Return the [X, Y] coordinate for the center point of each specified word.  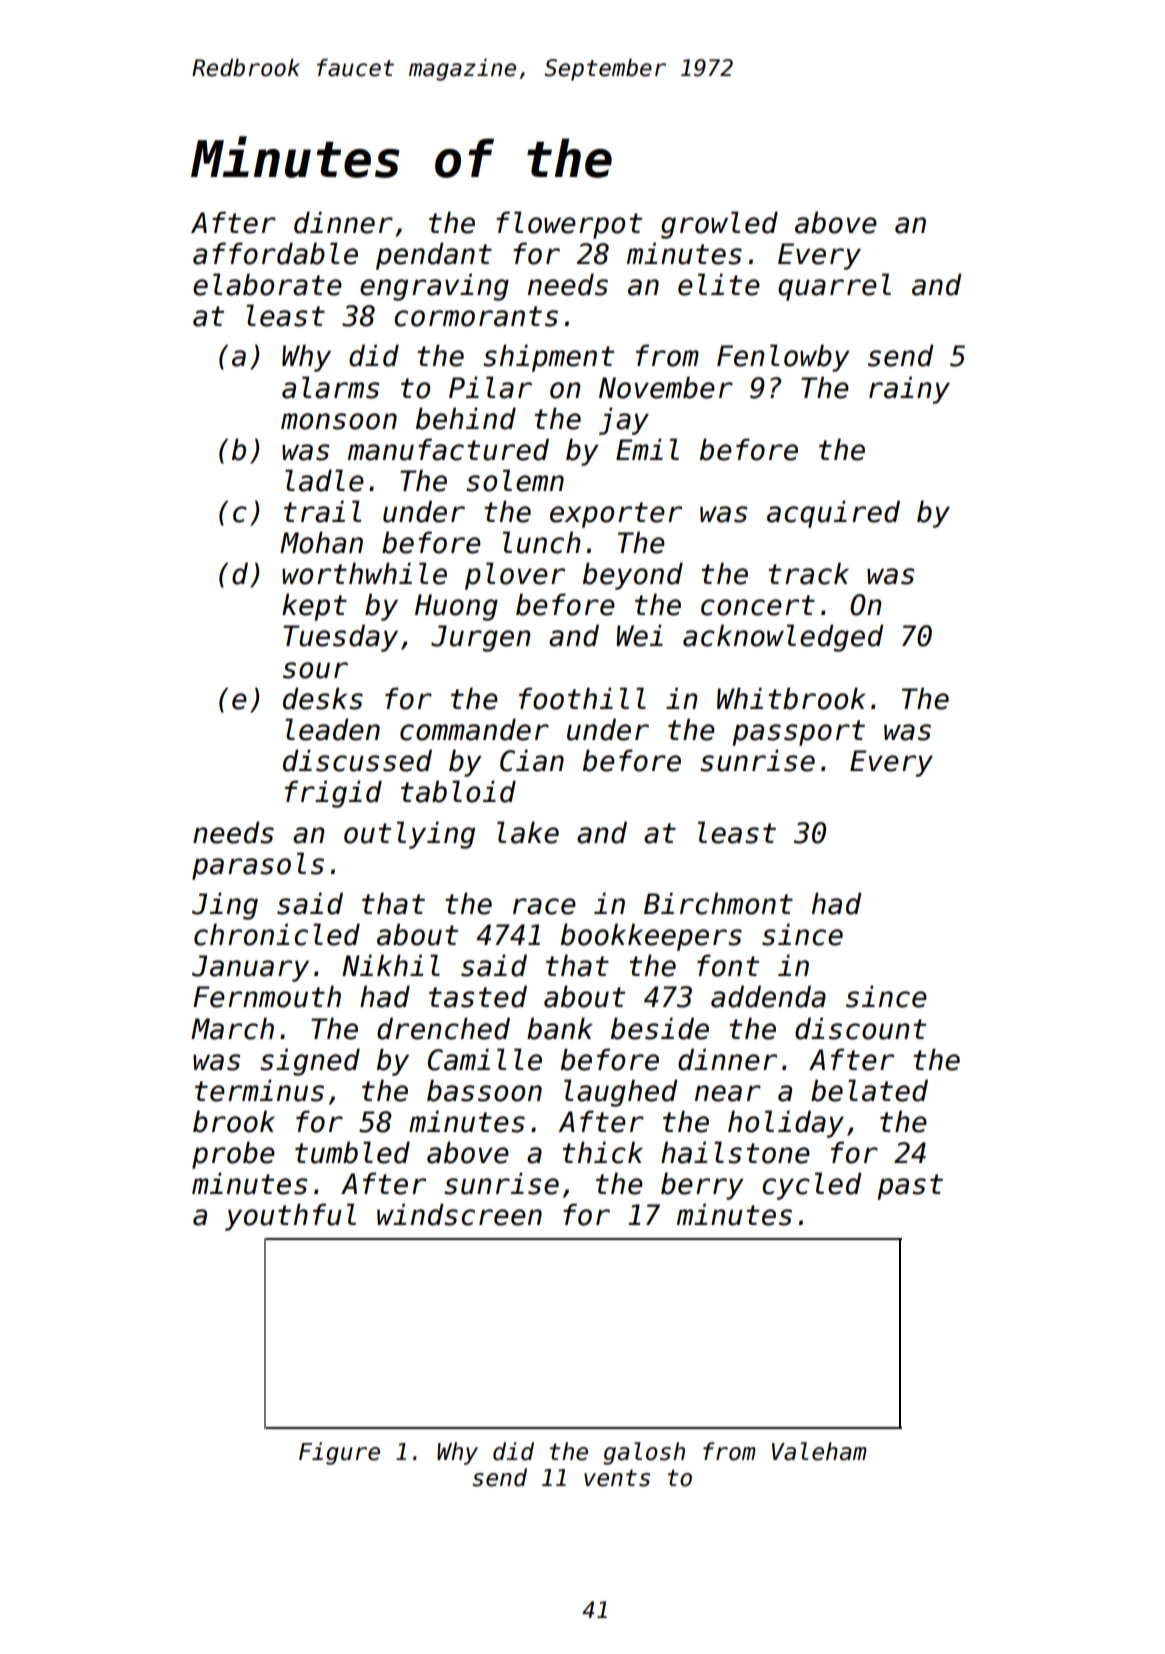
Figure [339, 1453]
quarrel [834, 287]
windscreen [459, 1214]
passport [799, 733]
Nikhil [391, 965]
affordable [275, 253]
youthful [290, 1217]
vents [617, 1478]
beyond [633, 576]
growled [719, 225]
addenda [768, 996]
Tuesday [340, 638]
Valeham [819, 1451]
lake [528, 832]
